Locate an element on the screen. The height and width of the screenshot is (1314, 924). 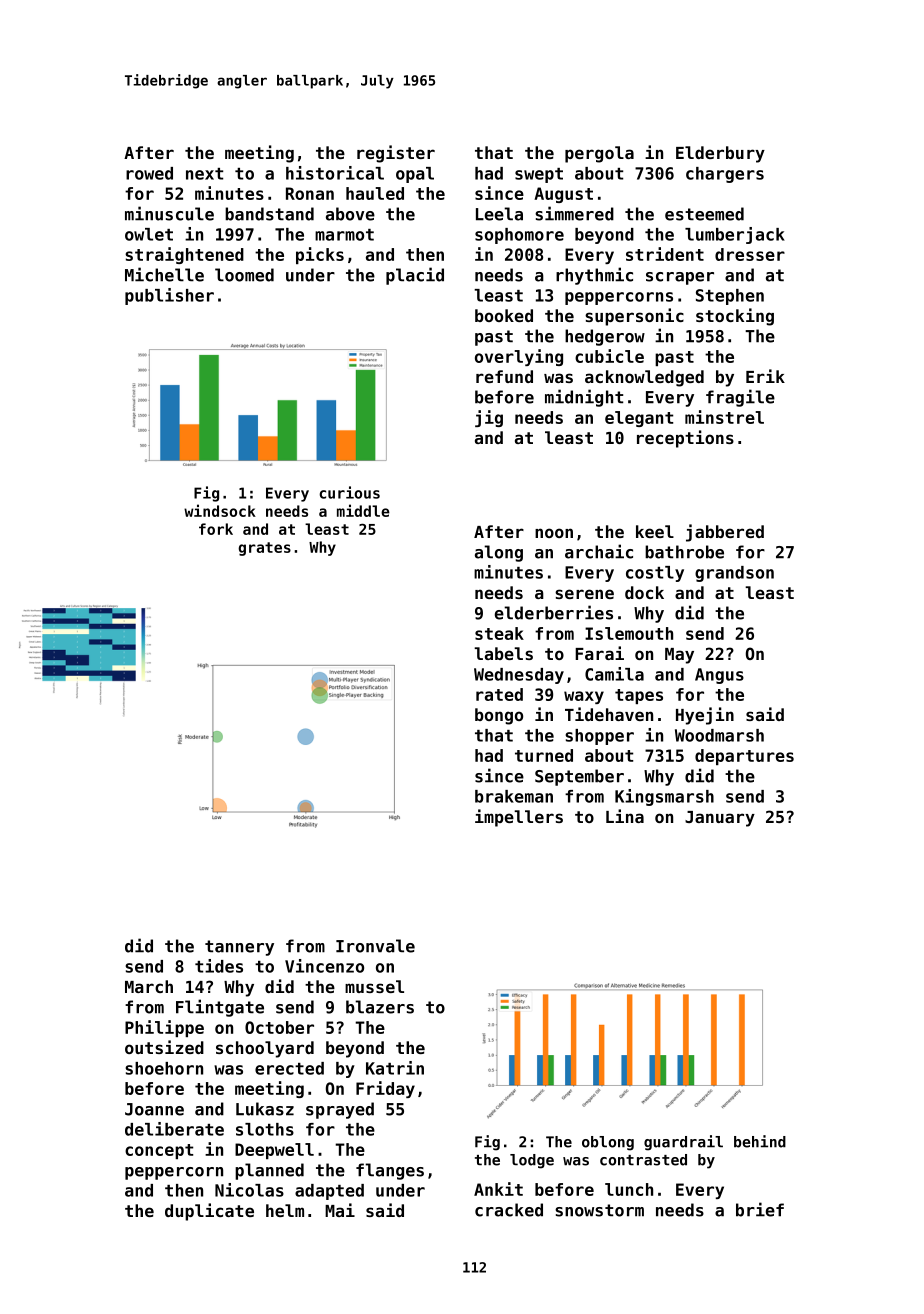
tannery is located at coordinates (239, 948).
